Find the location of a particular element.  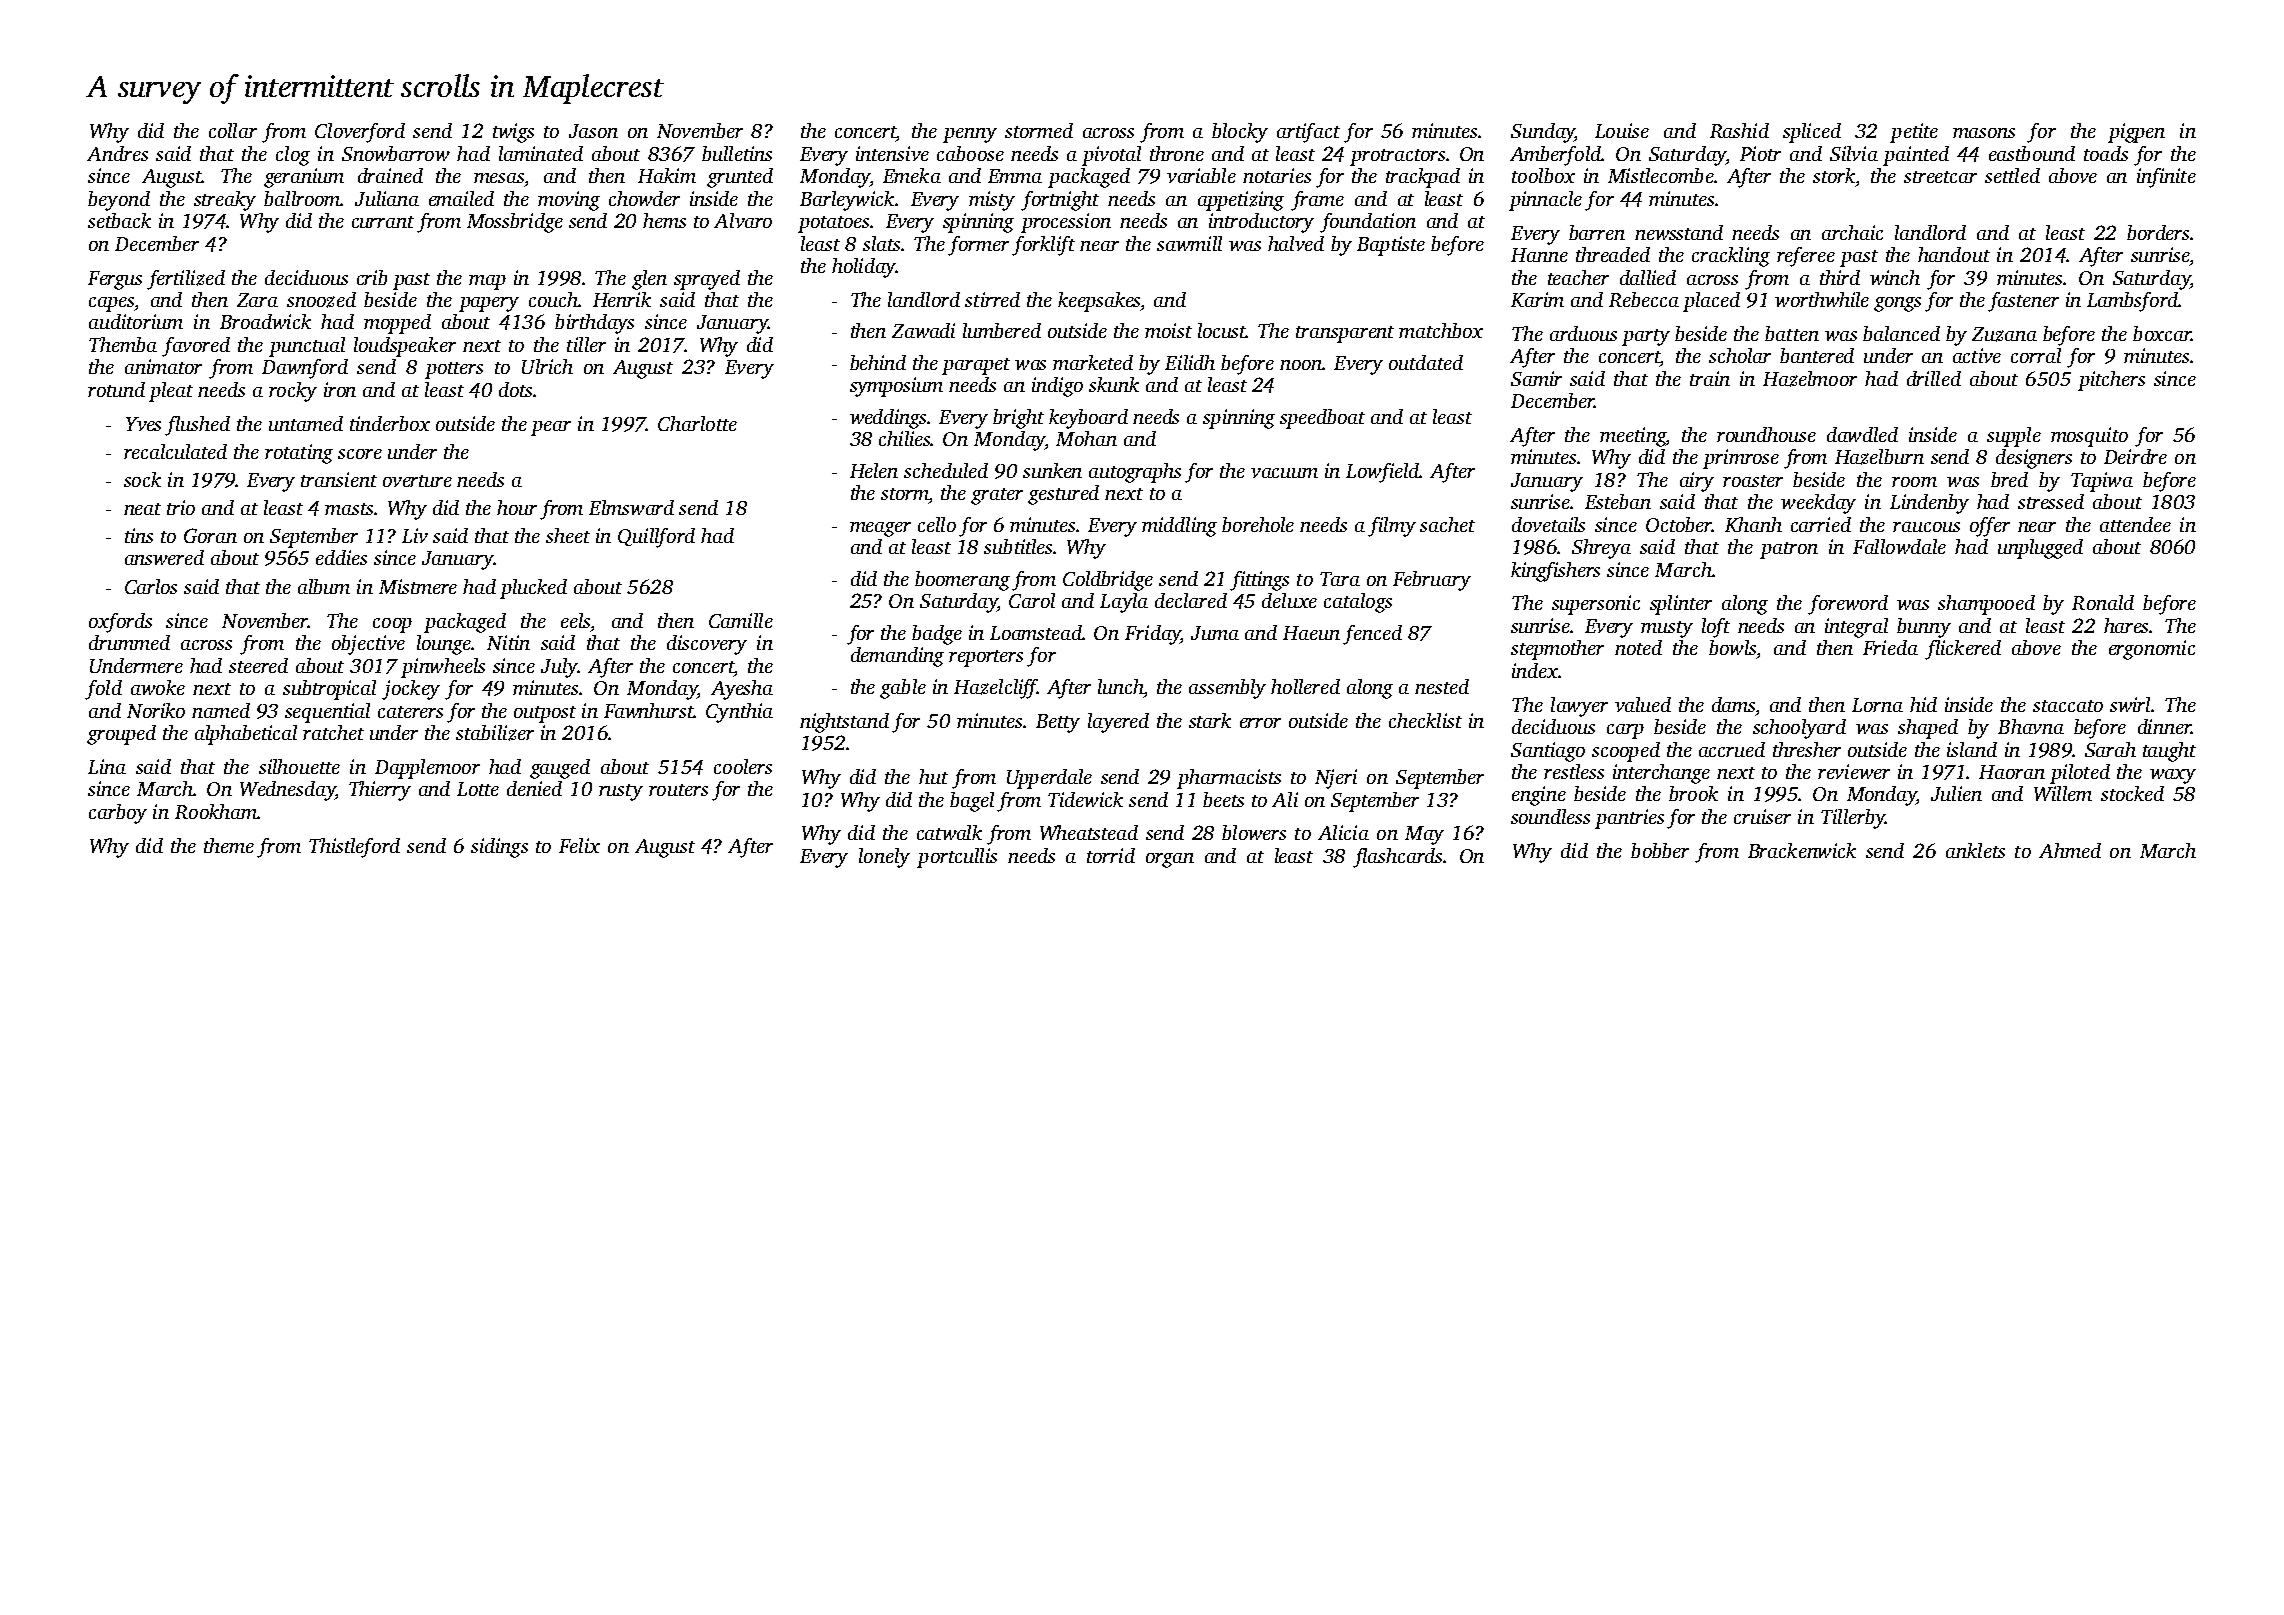

Fawnhurst is located at coordinates (649, 710).
